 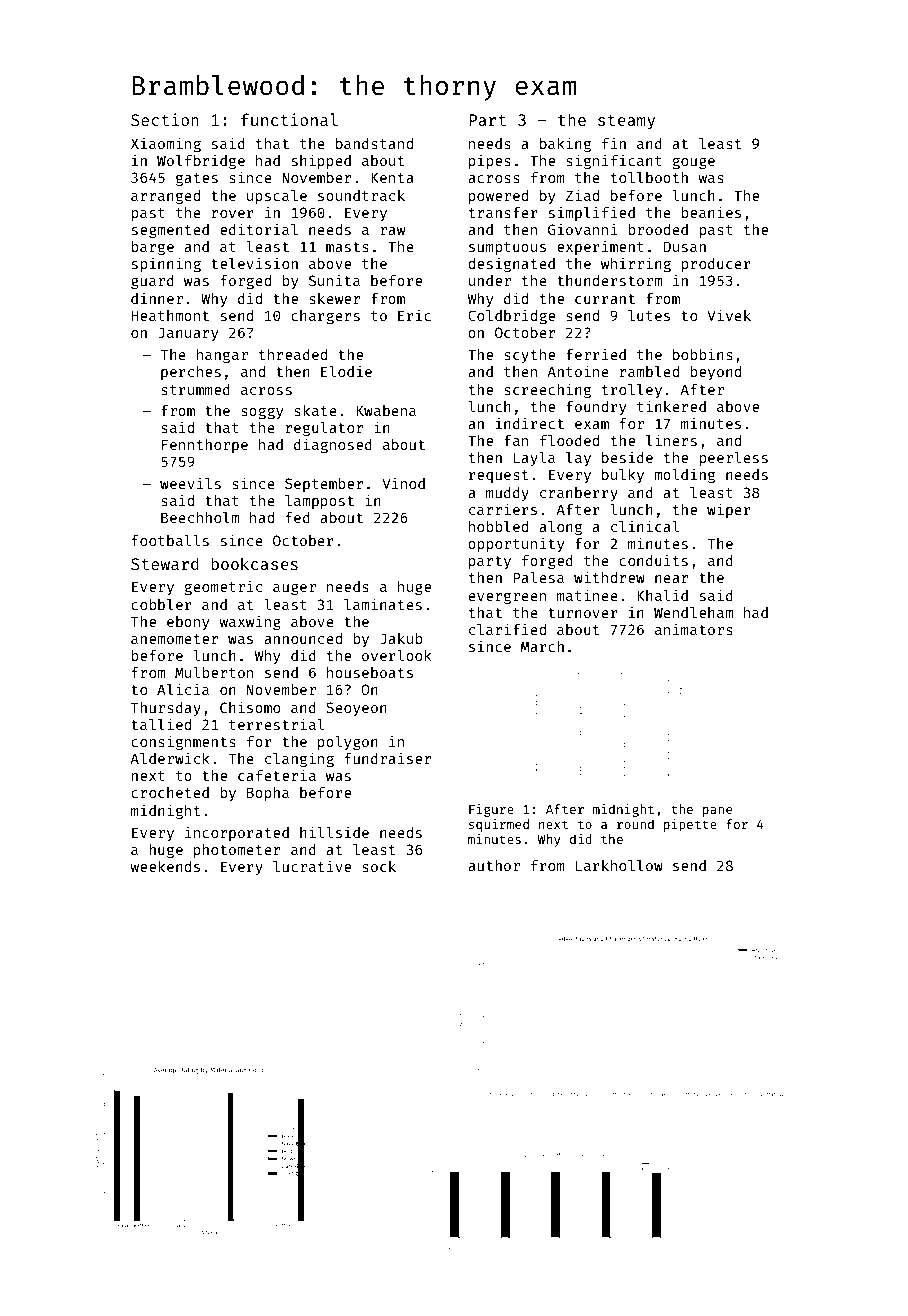 What do you see at coordinates (694, 629) in the document?
I see `animators` at bounding box center [694, 629].
